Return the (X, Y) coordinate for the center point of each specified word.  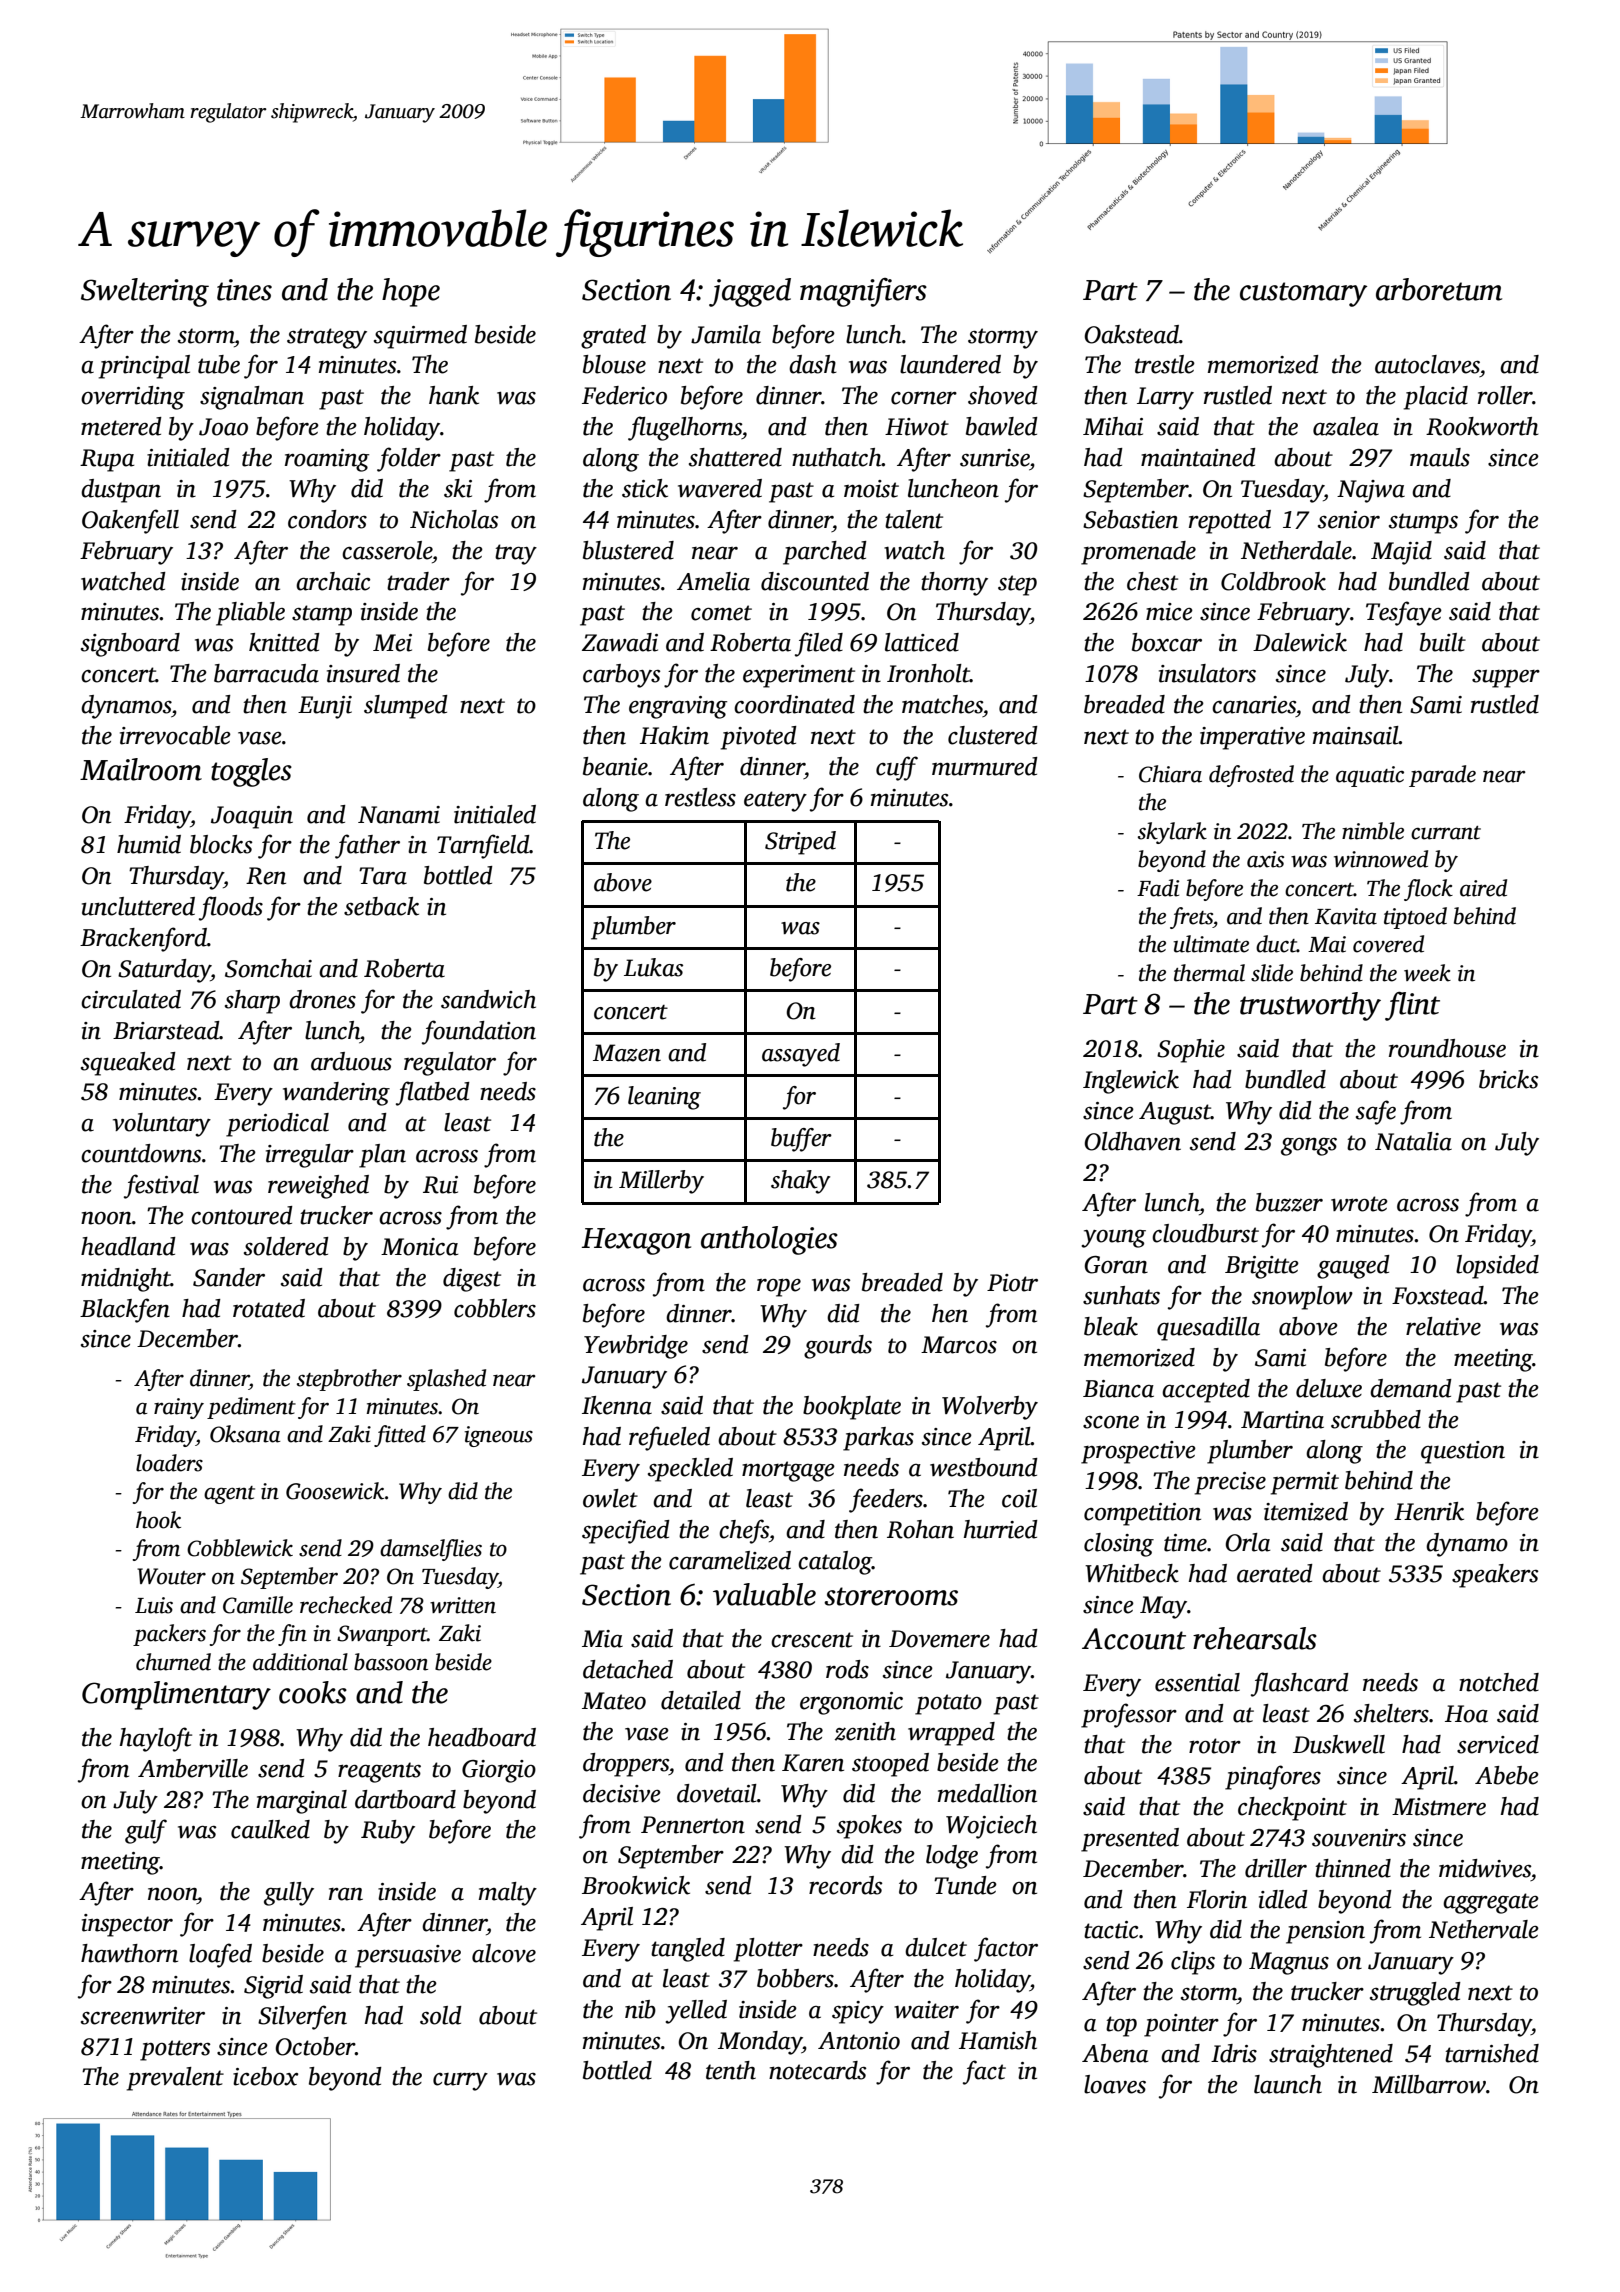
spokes (869, 1827)
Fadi (1158, 888)
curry (460, 2082)
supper (1506, 679)
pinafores (1273, 1777)
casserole (387, 550)
